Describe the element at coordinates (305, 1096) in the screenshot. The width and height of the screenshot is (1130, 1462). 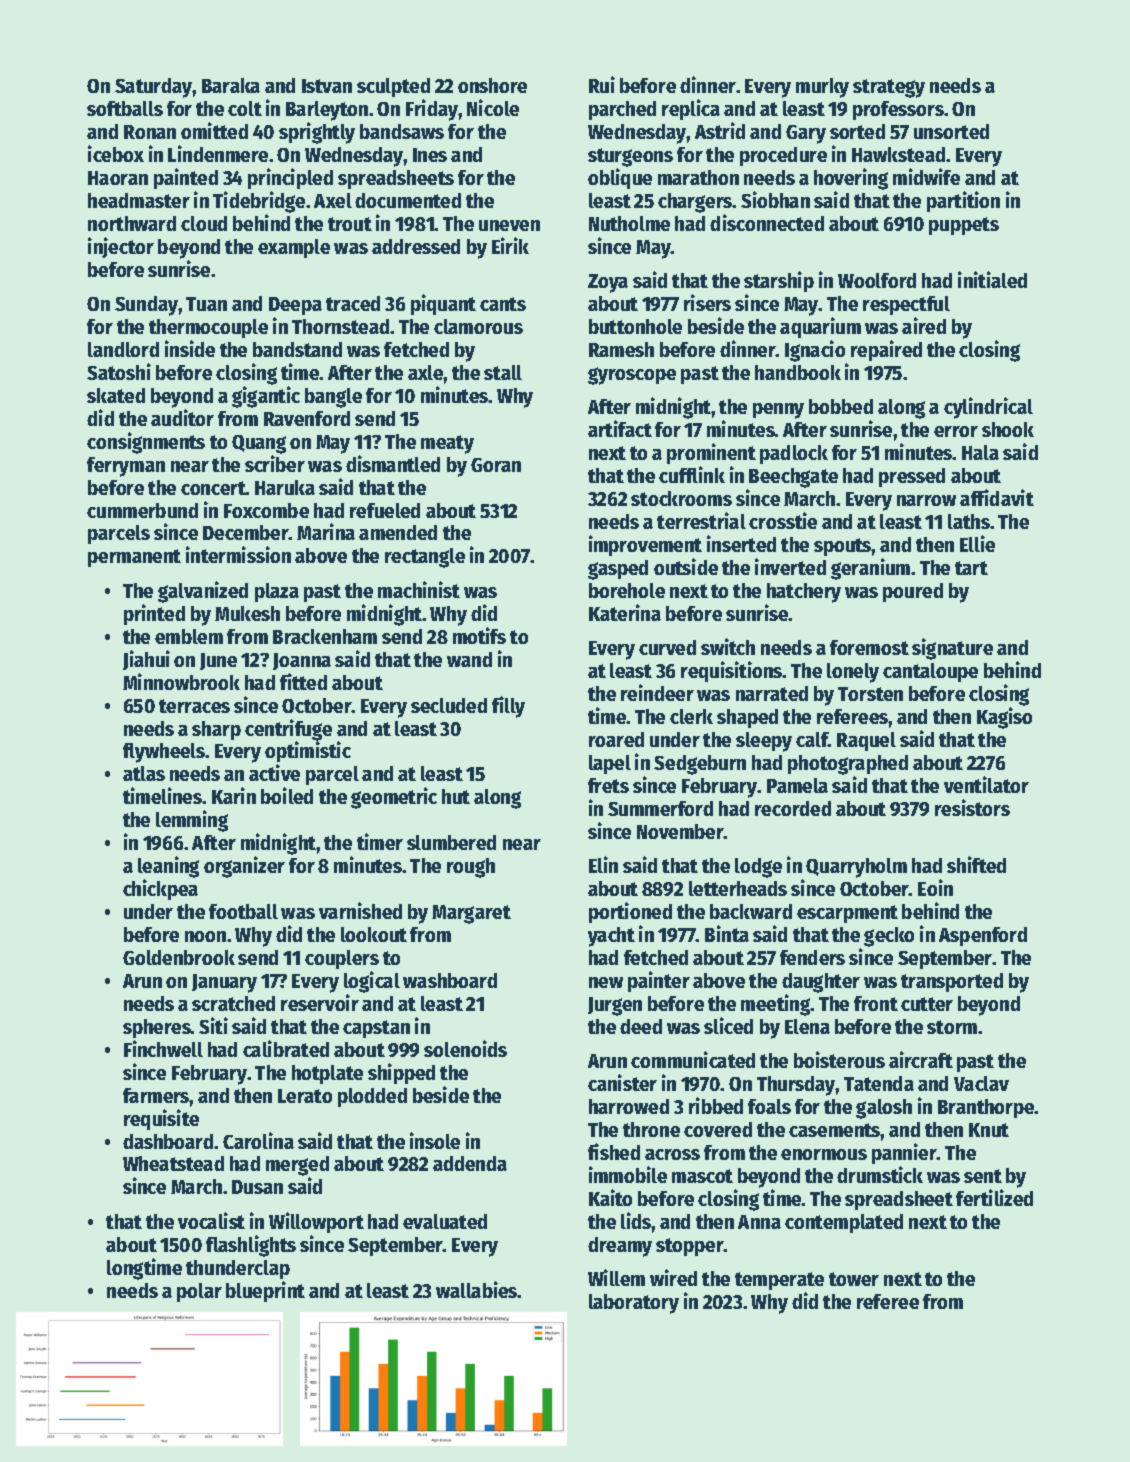
I see `Lerato` at that location.
